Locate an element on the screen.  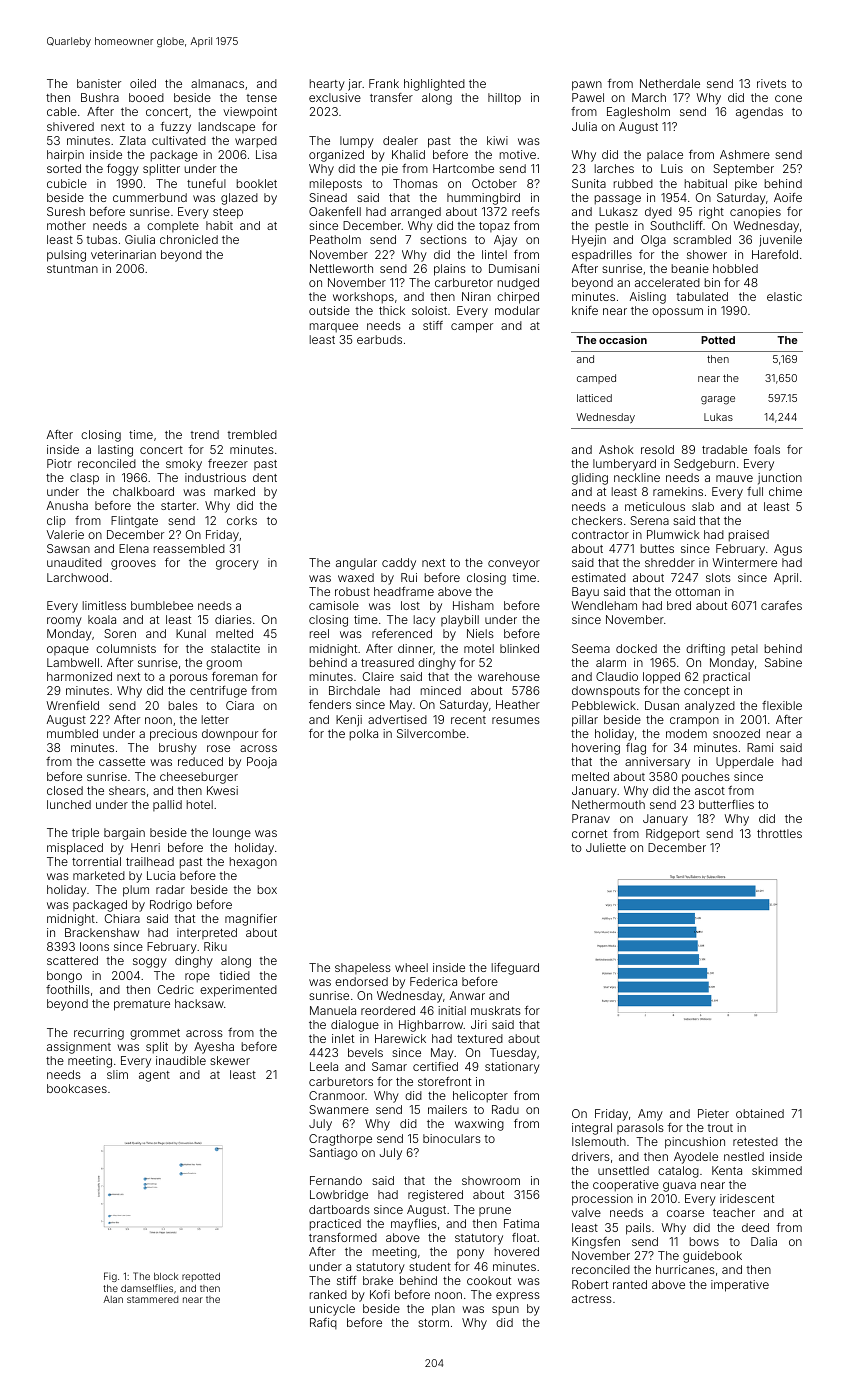
Sabine is located at coordinates (783, 662).
